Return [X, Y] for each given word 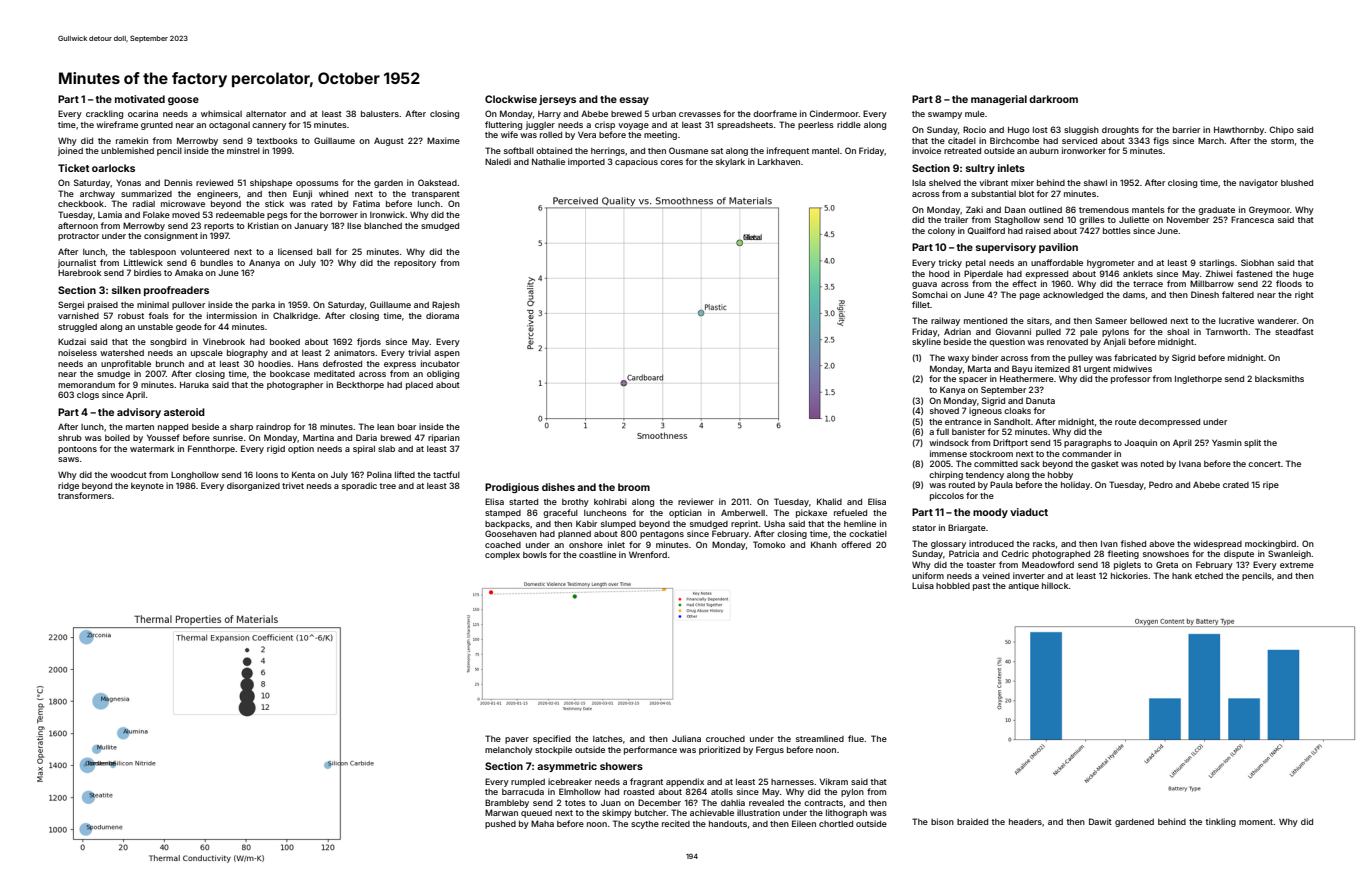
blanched [383, 226]
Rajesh [446, 305]
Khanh [824, 544]
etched [1209, 576]
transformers [85, 495]
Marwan [501, 812]
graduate [1216, 211]
